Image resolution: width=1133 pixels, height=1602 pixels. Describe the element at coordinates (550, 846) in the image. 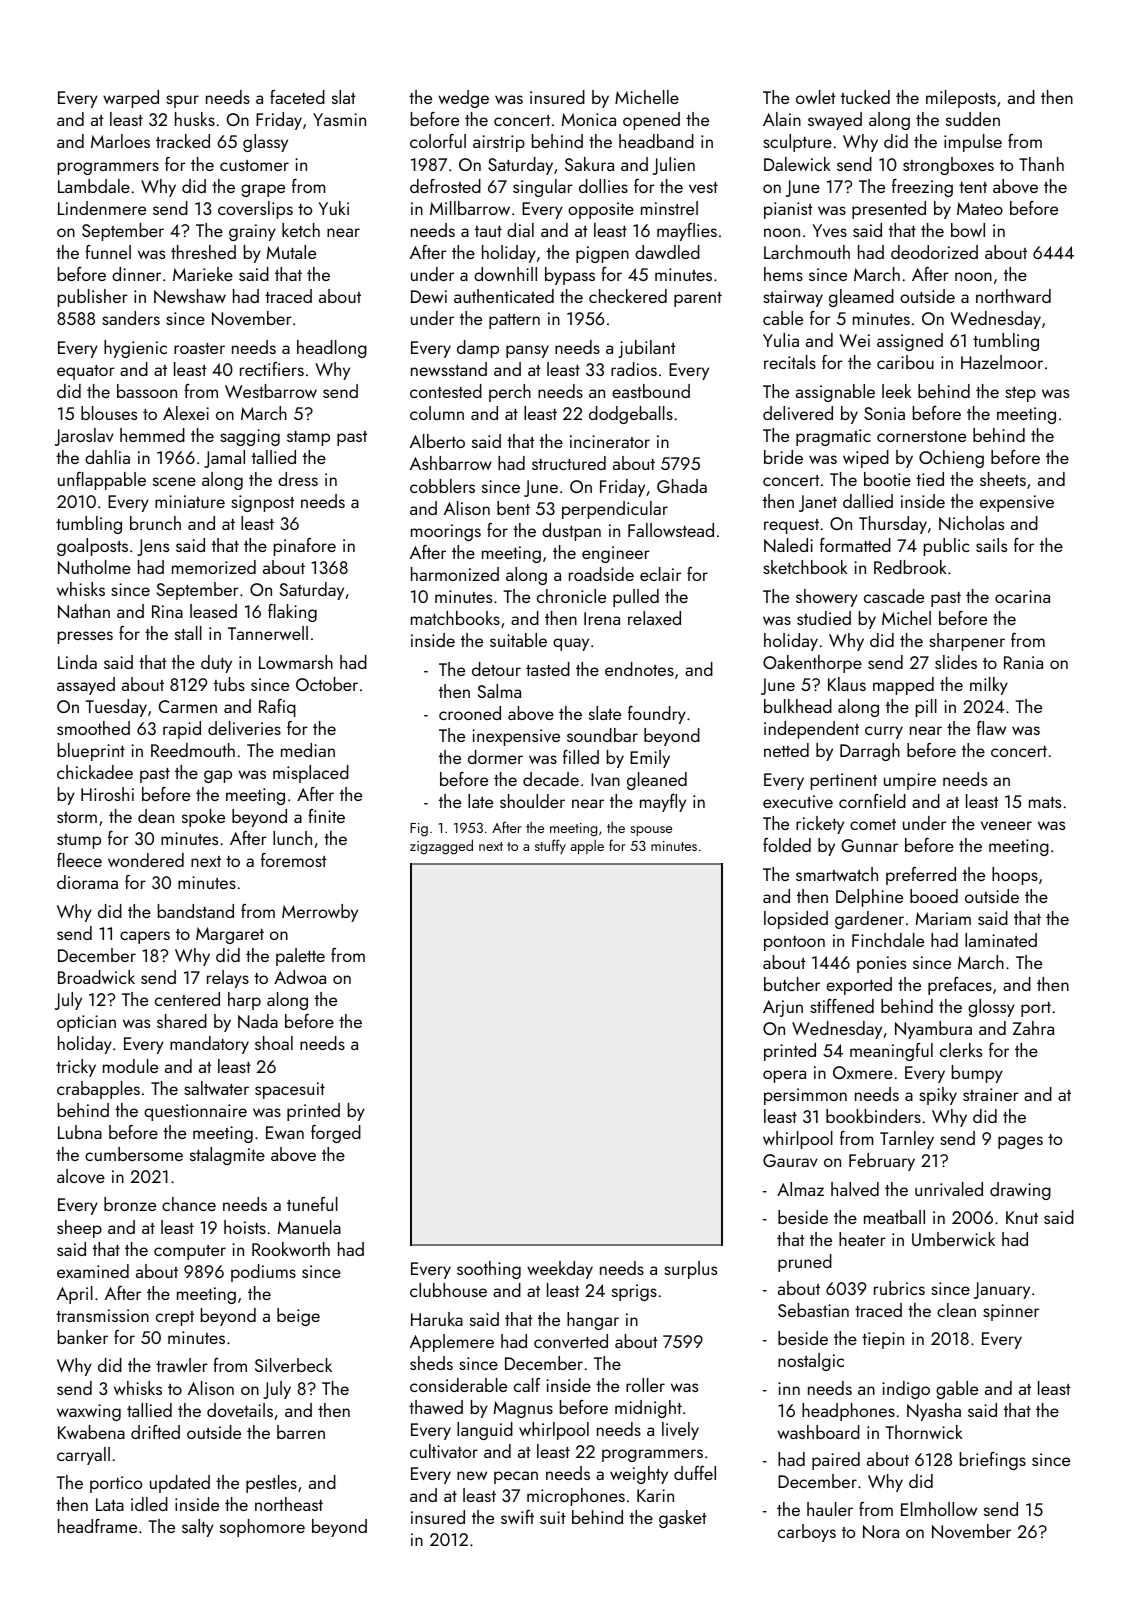

I see `stuffy` at that location.
